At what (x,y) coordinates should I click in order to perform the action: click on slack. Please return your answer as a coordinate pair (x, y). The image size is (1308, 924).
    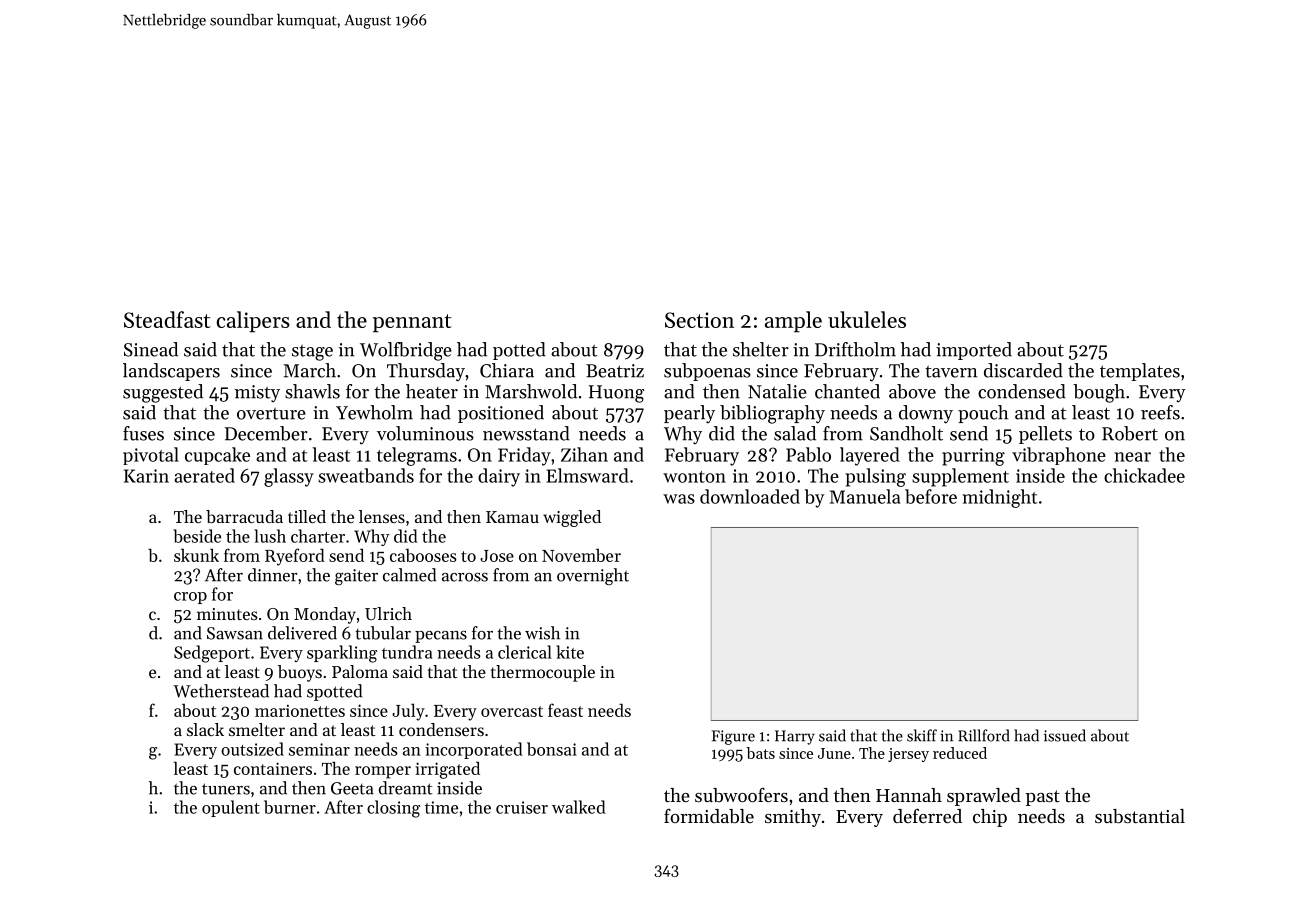
    Looking at the image, I should click on (205, 729).
